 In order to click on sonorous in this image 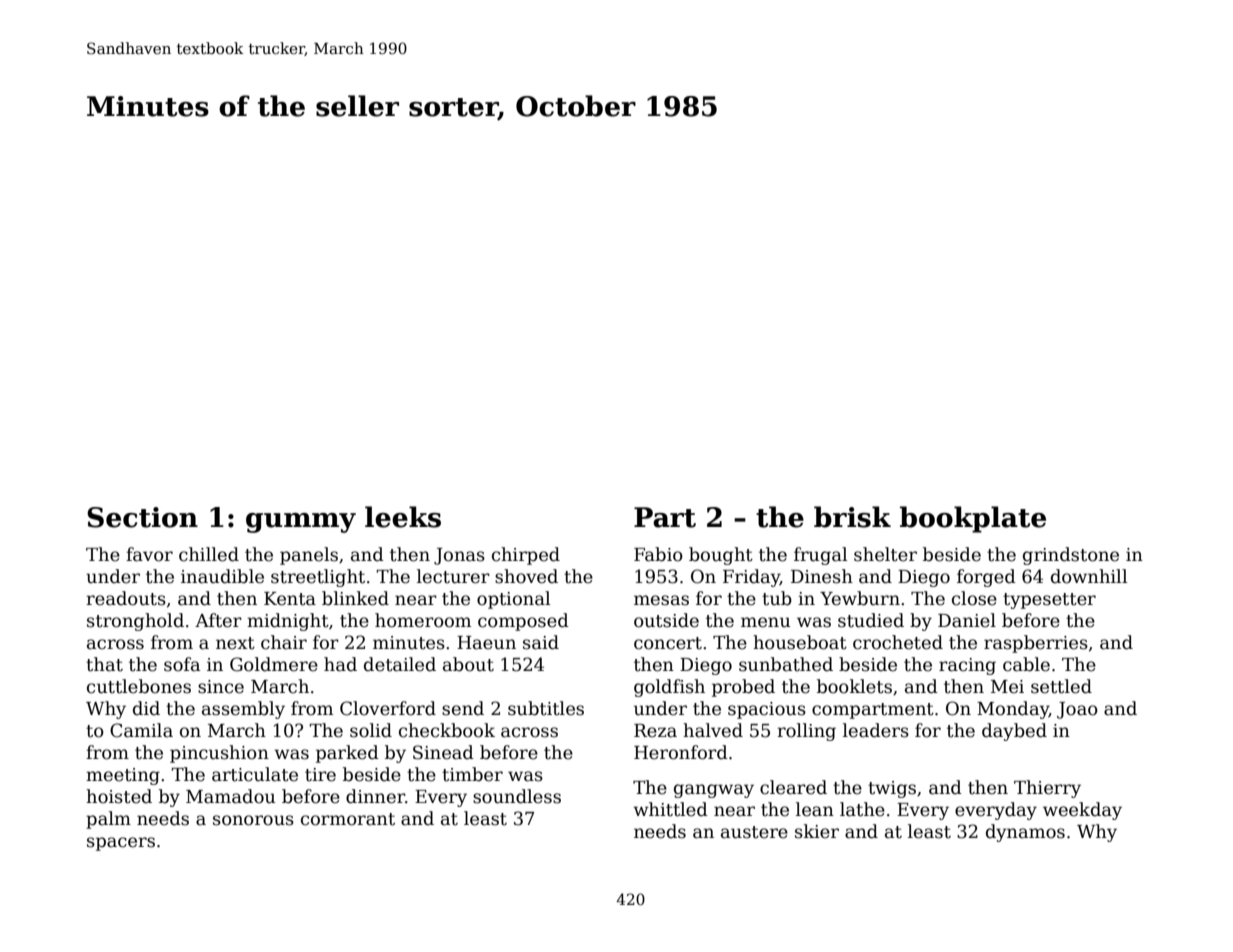, I will do `click(253, 820)`.
